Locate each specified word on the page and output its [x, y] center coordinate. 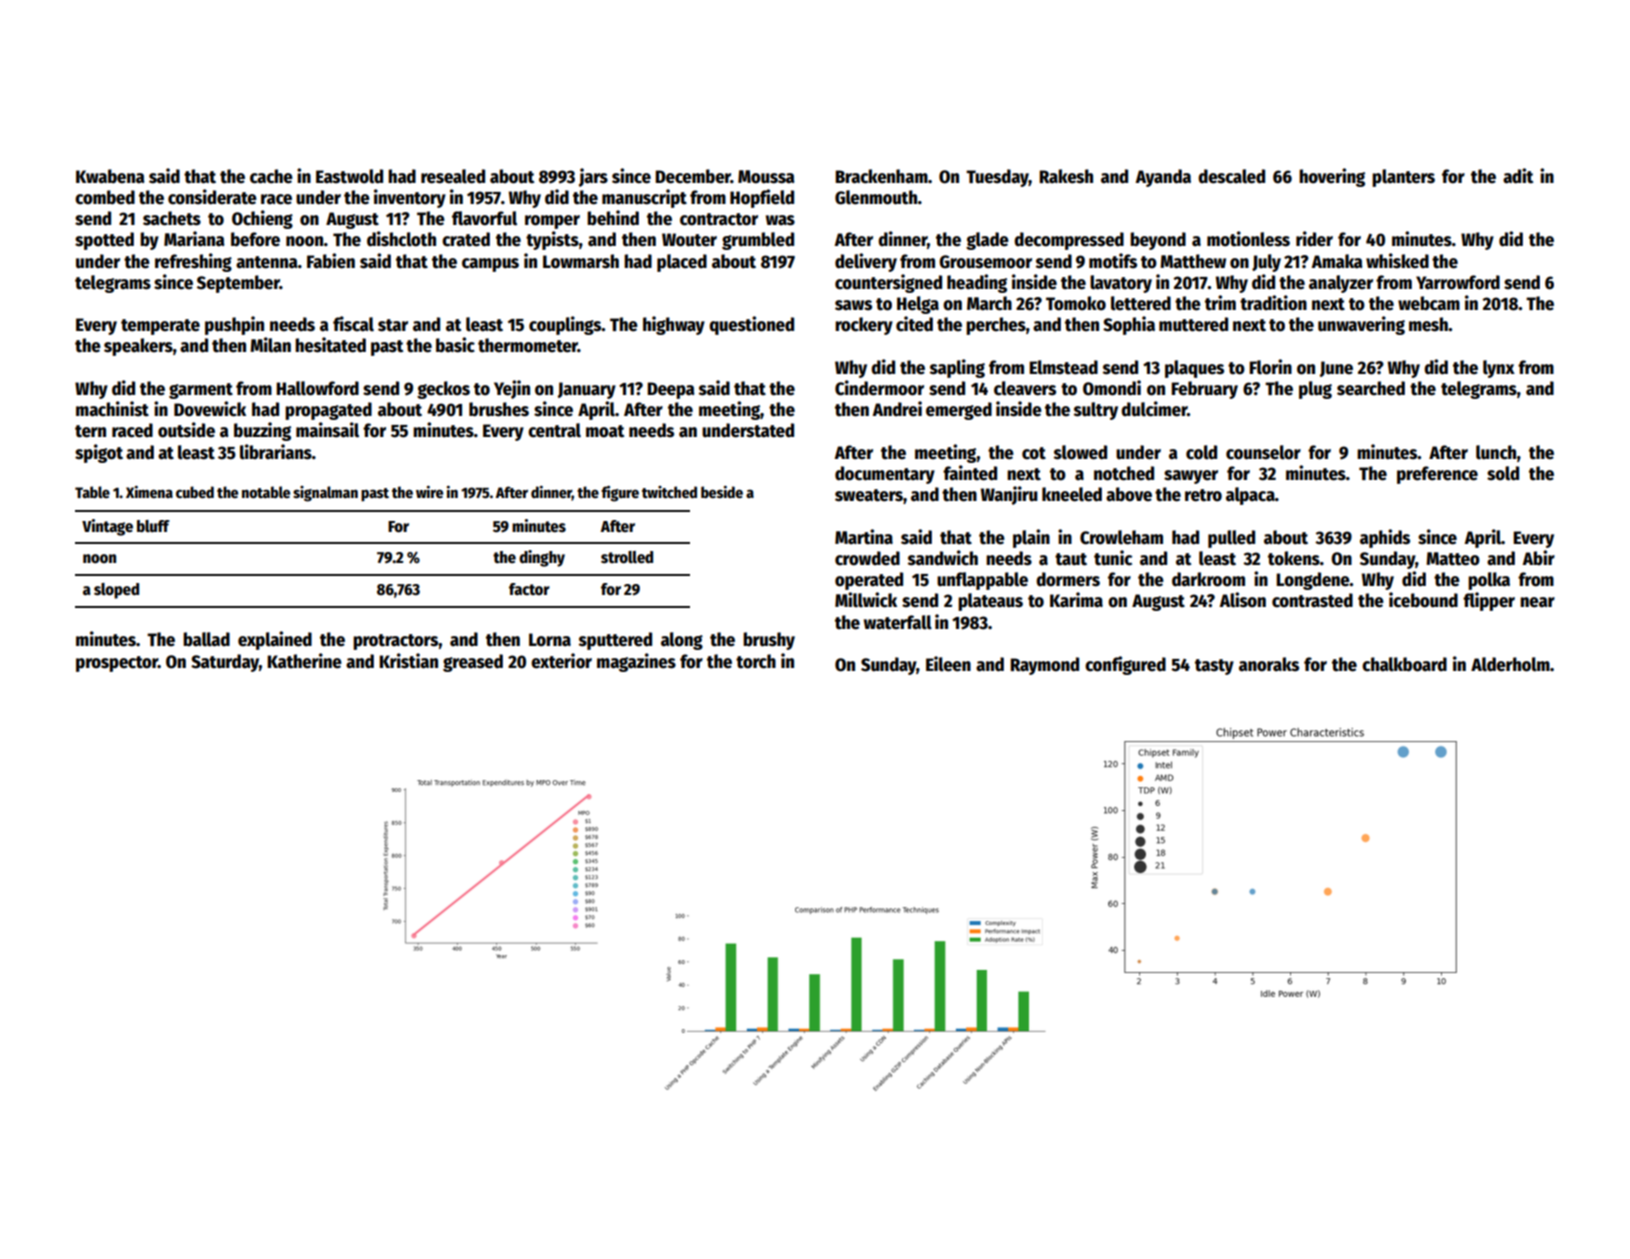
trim [1220, 303]
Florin [1270, 367]
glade [987, 241]
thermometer [528, 345]
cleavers [1025, 388]
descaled [1231, 176]
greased [473, 663]
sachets [172, 218]
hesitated [330, 345]
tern [90, 431]
